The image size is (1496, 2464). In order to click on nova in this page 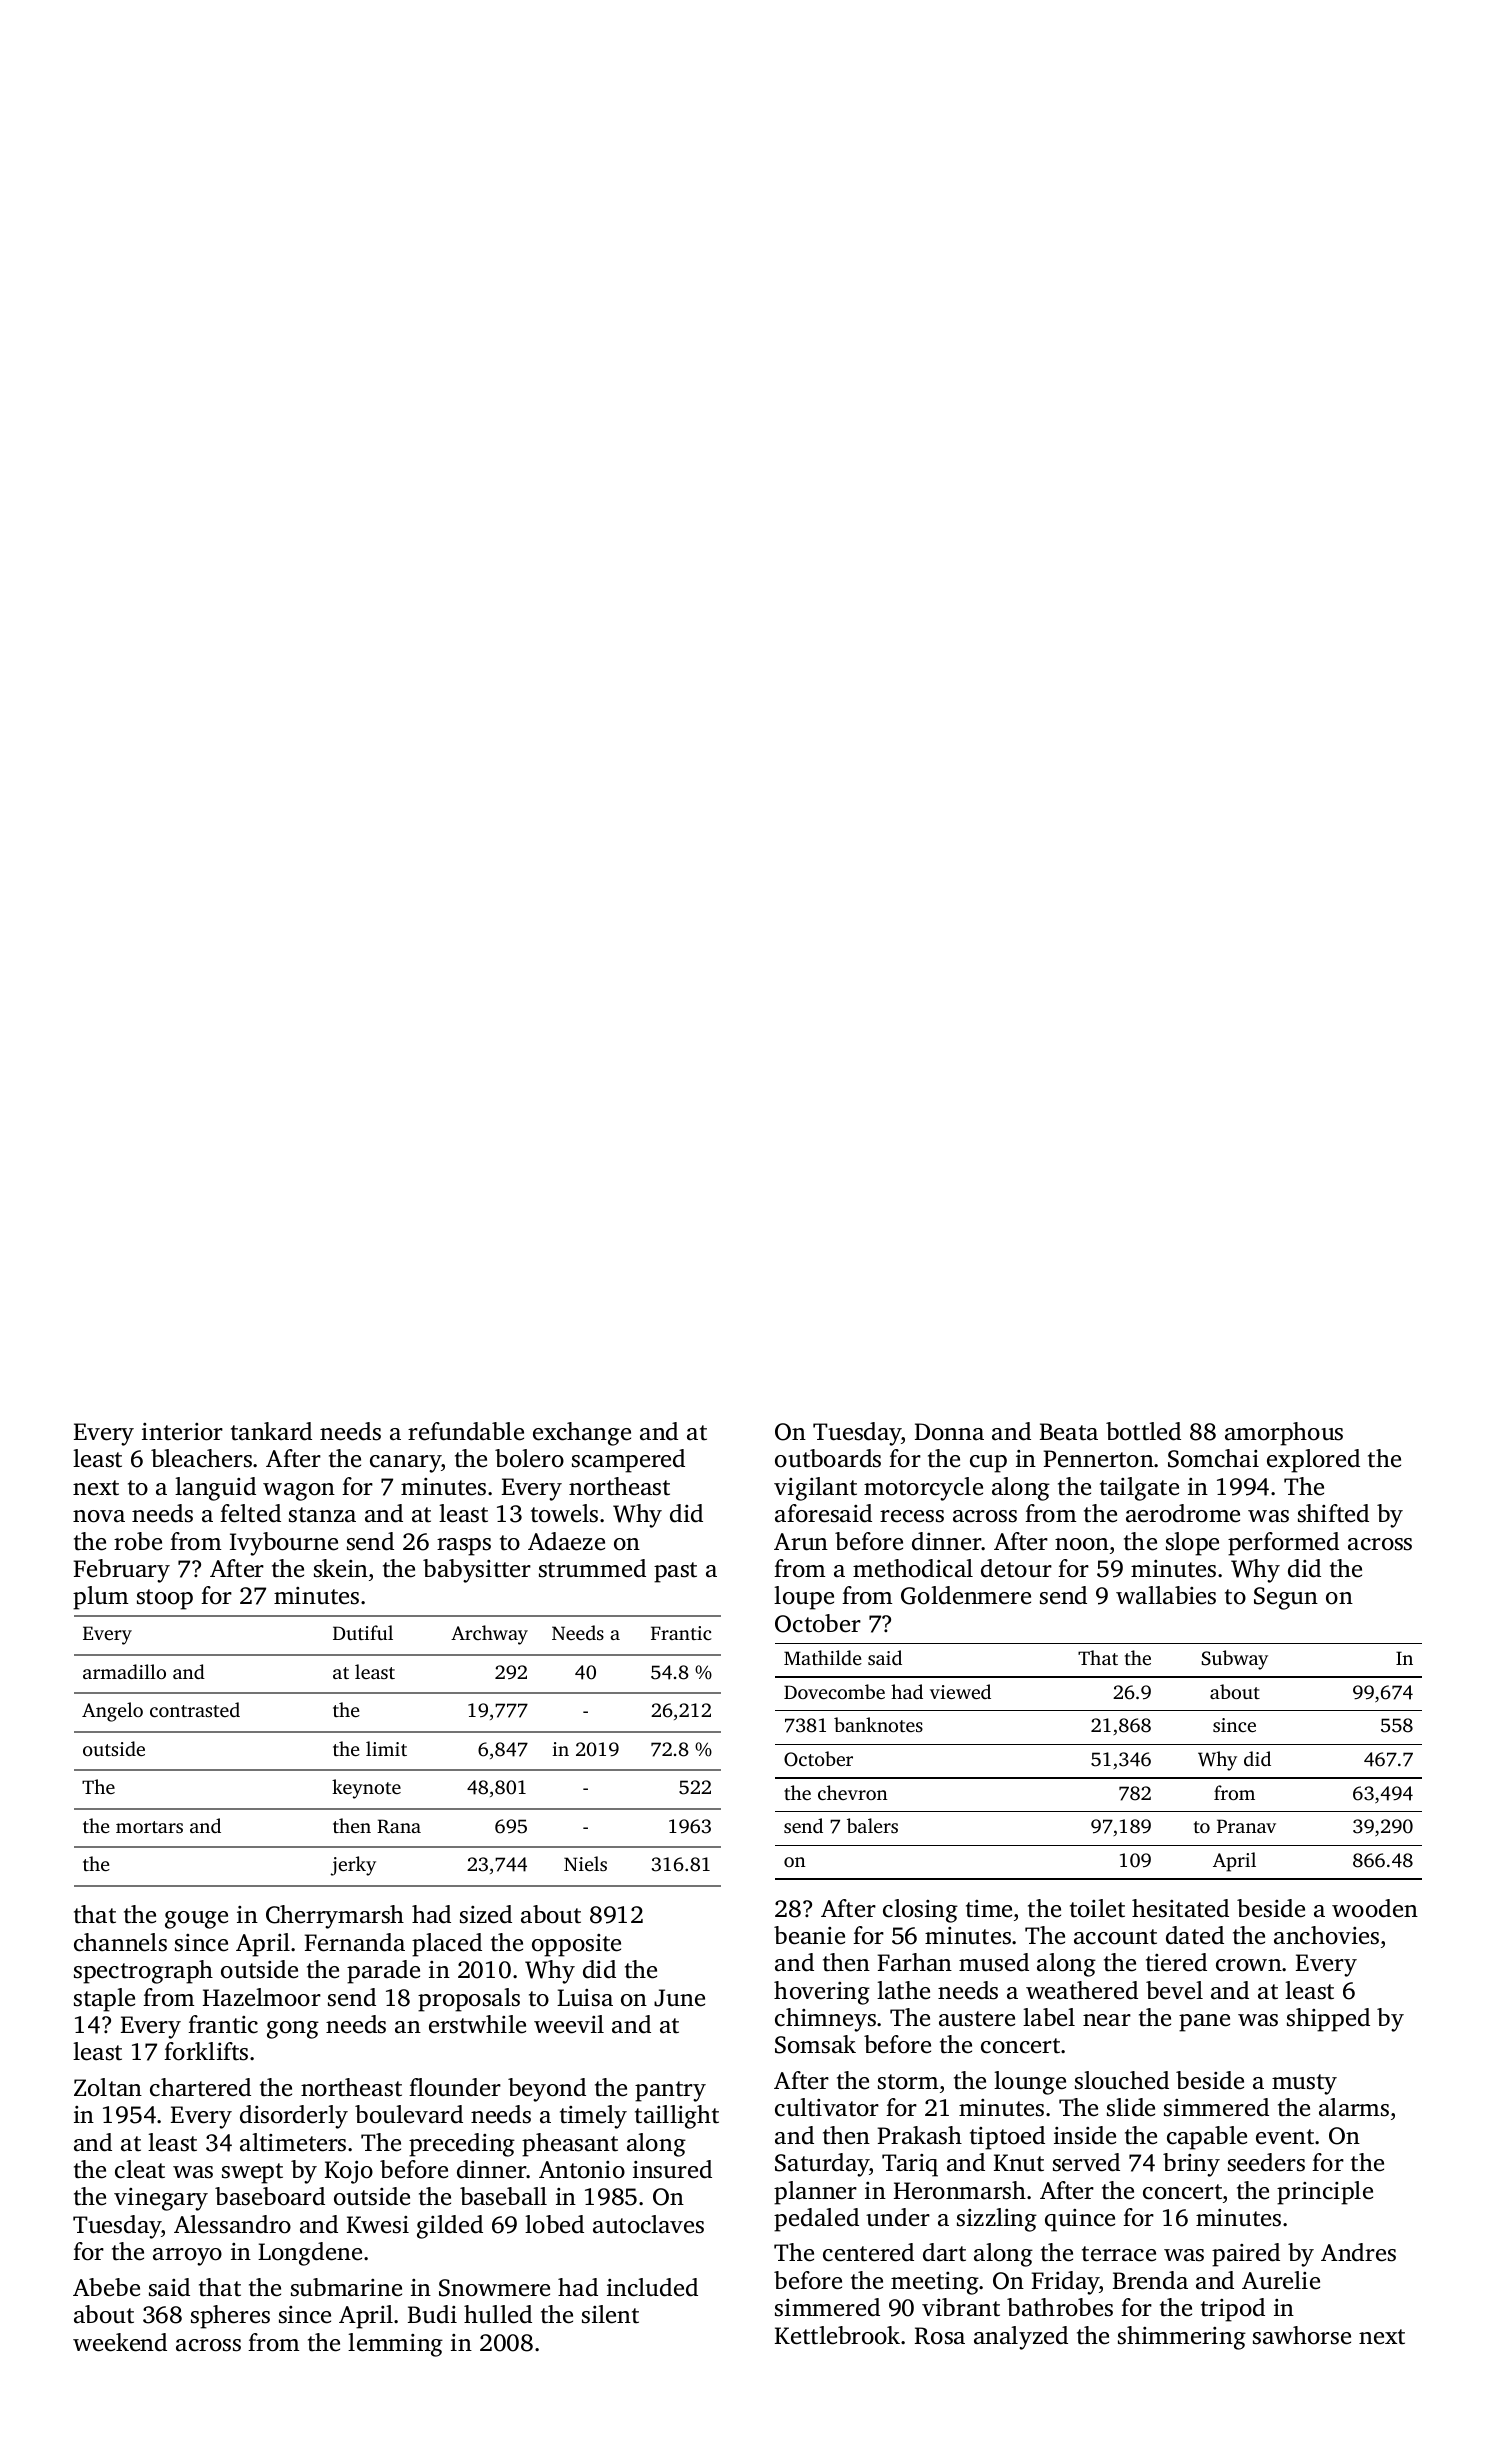, I will do `click(99, 1516)`.
